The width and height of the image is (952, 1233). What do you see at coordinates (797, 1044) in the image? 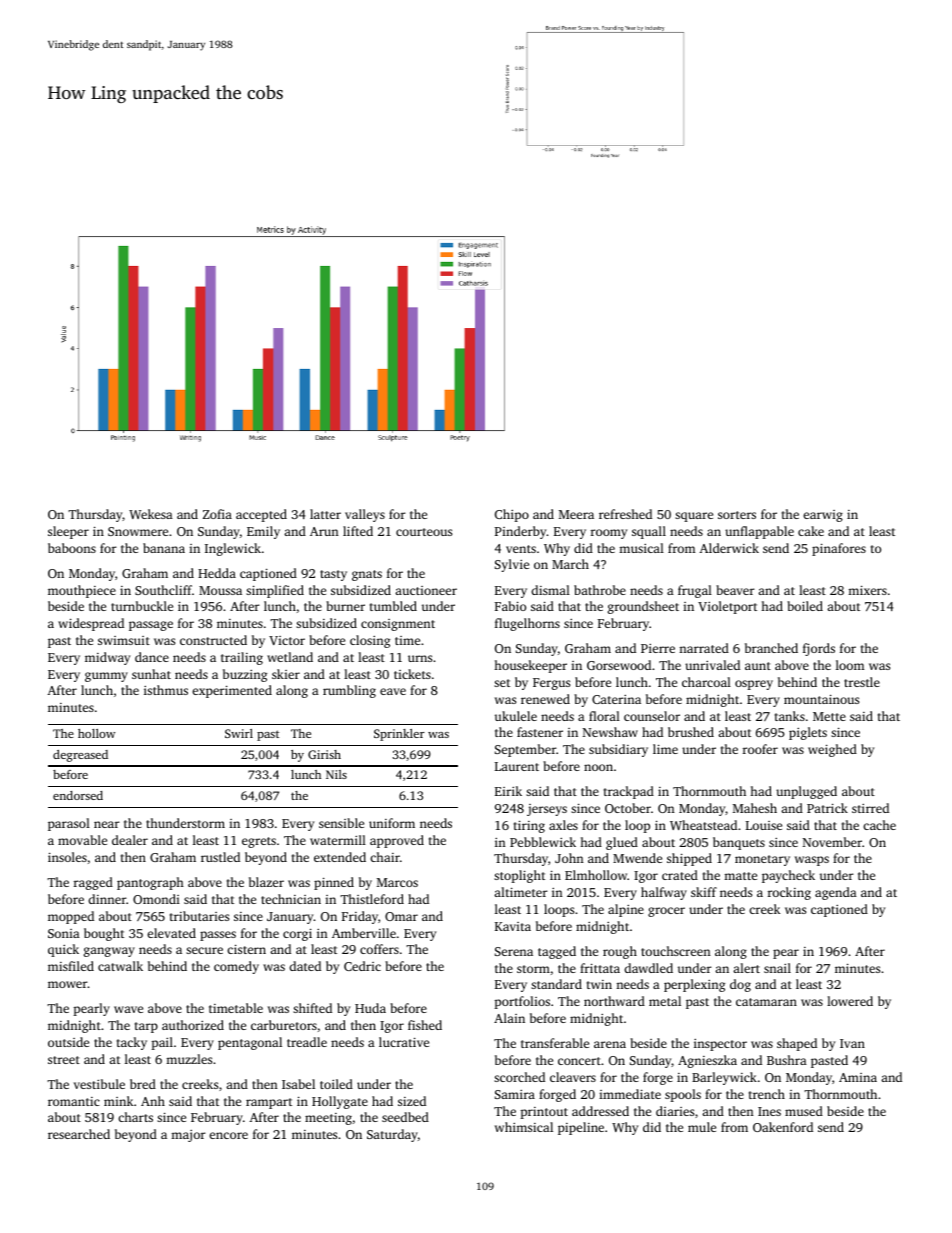
I see `shaped` at bounding box center [797, 1044].
